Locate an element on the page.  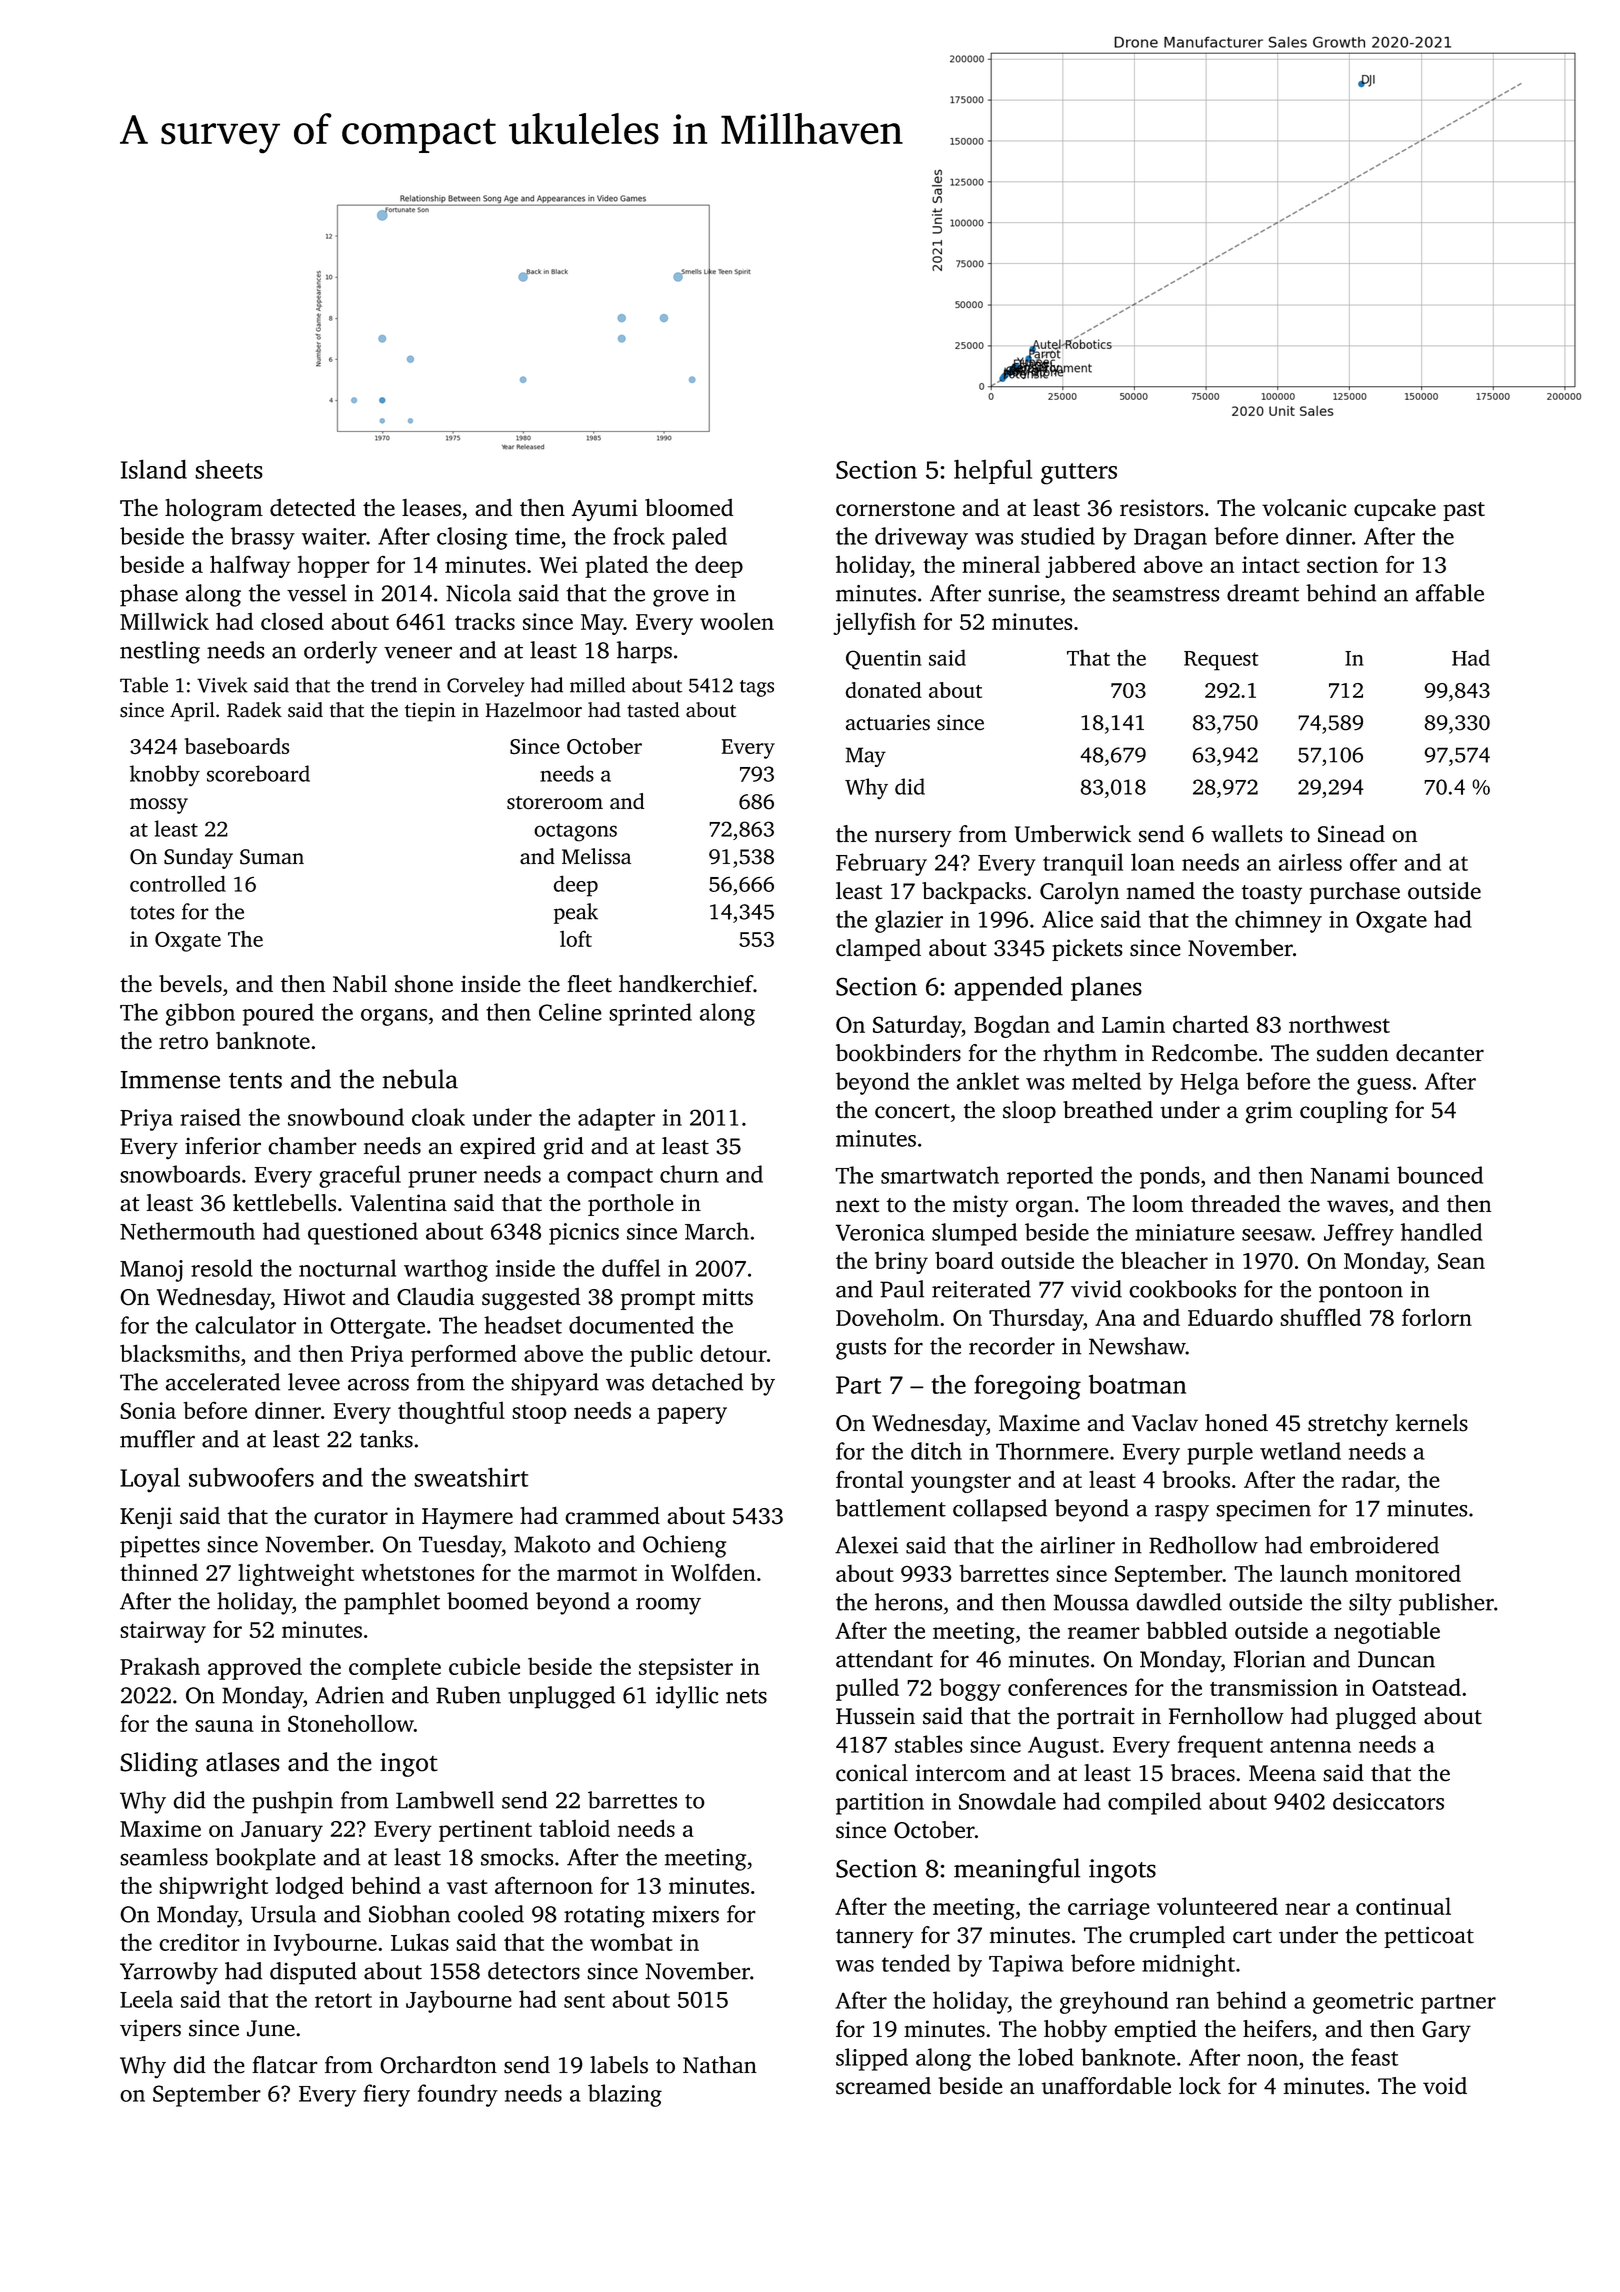
decanter is located at coordinates (1440, 1053).
